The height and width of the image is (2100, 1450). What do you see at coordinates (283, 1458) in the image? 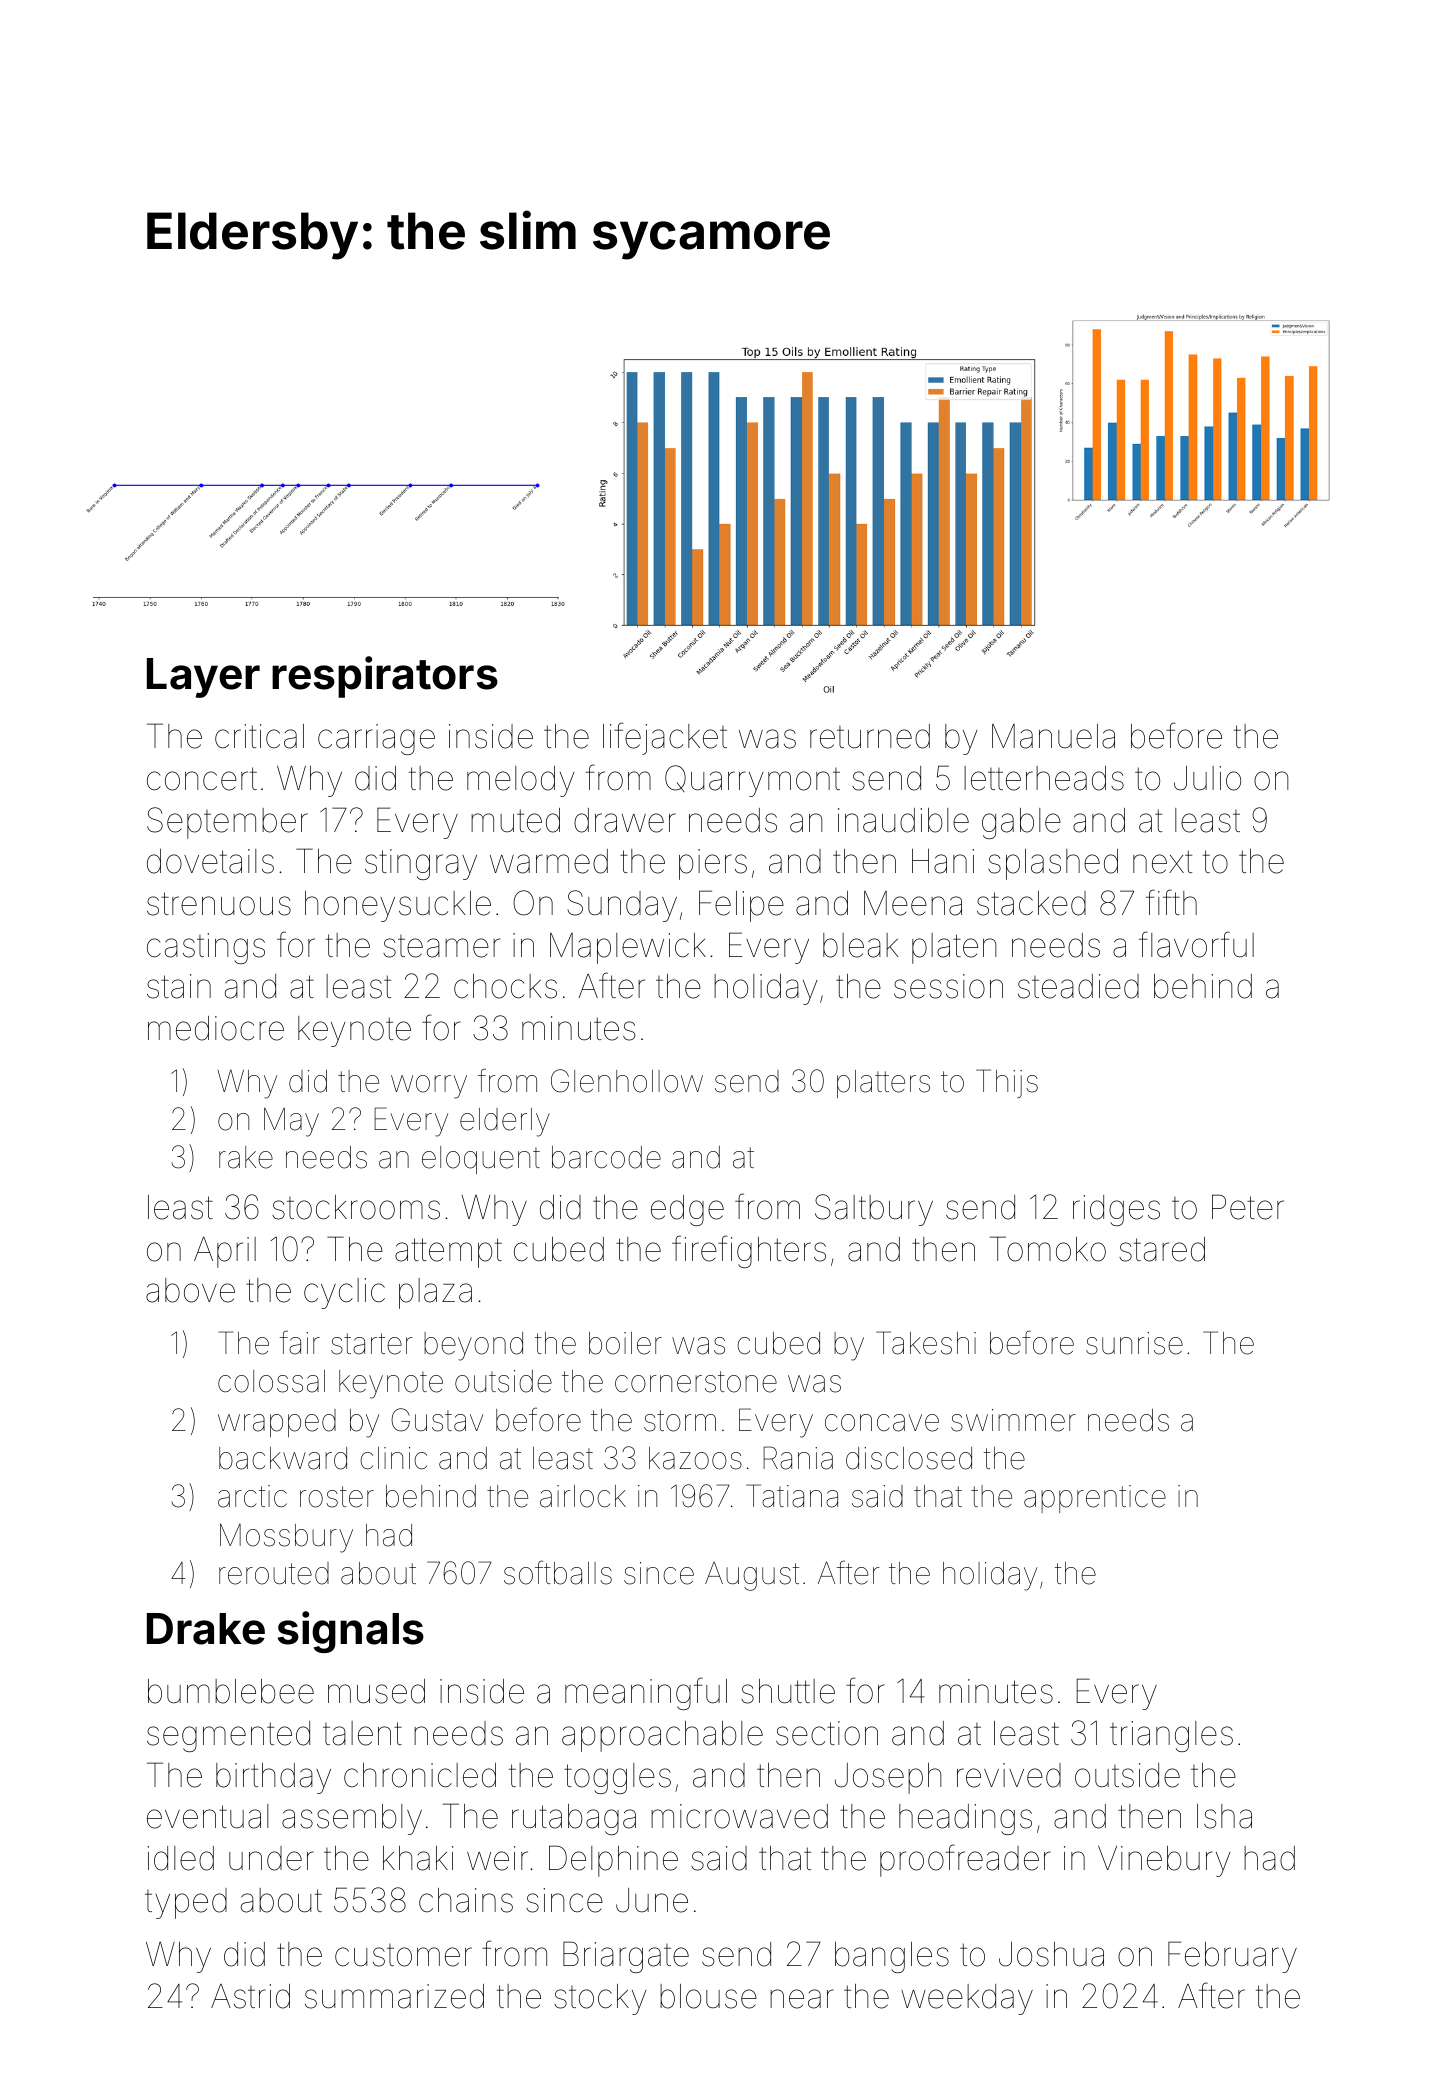
I see `backward` at bounding box center [283, 1458].
